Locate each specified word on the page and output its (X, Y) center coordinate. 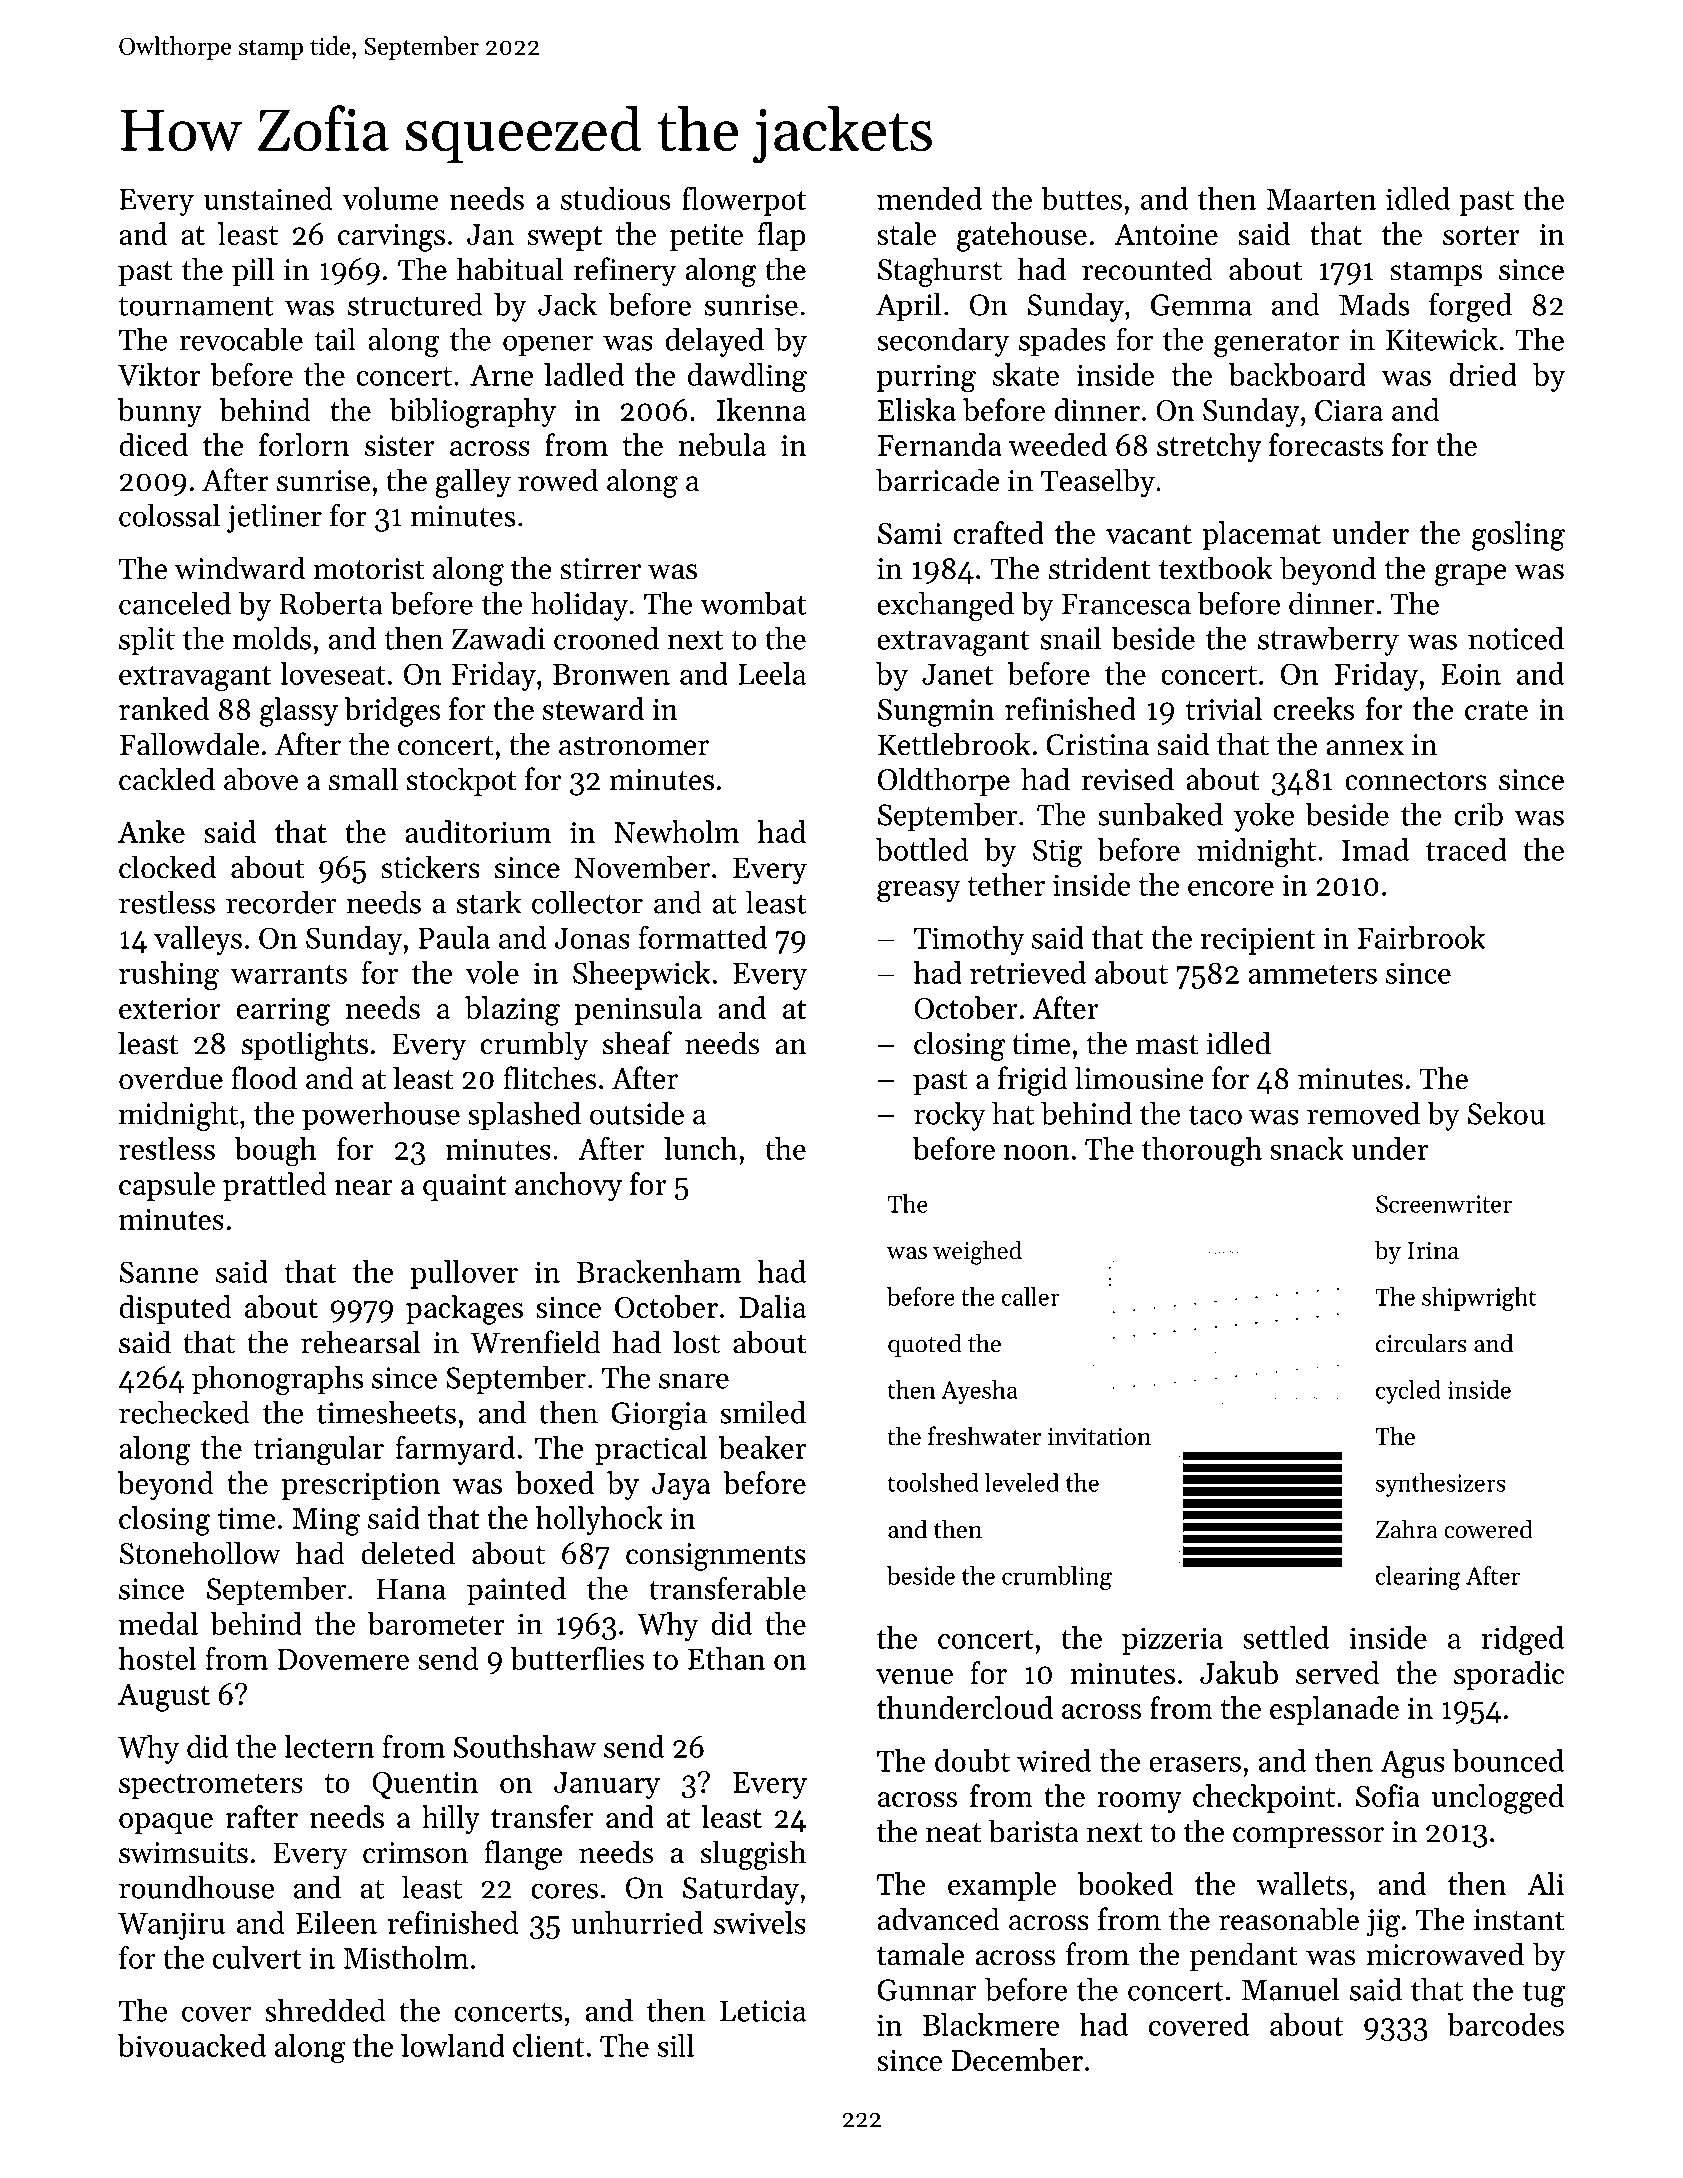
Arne (502, 375)
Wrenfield (535, 1342)
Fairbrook (1421, 937)
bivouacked (192, 2045)
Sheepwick (641, 975)
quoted (925, 1345)
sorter (1481, 235)
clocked (167, 867)
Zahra (1407, 1528)
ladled (584, 374)
